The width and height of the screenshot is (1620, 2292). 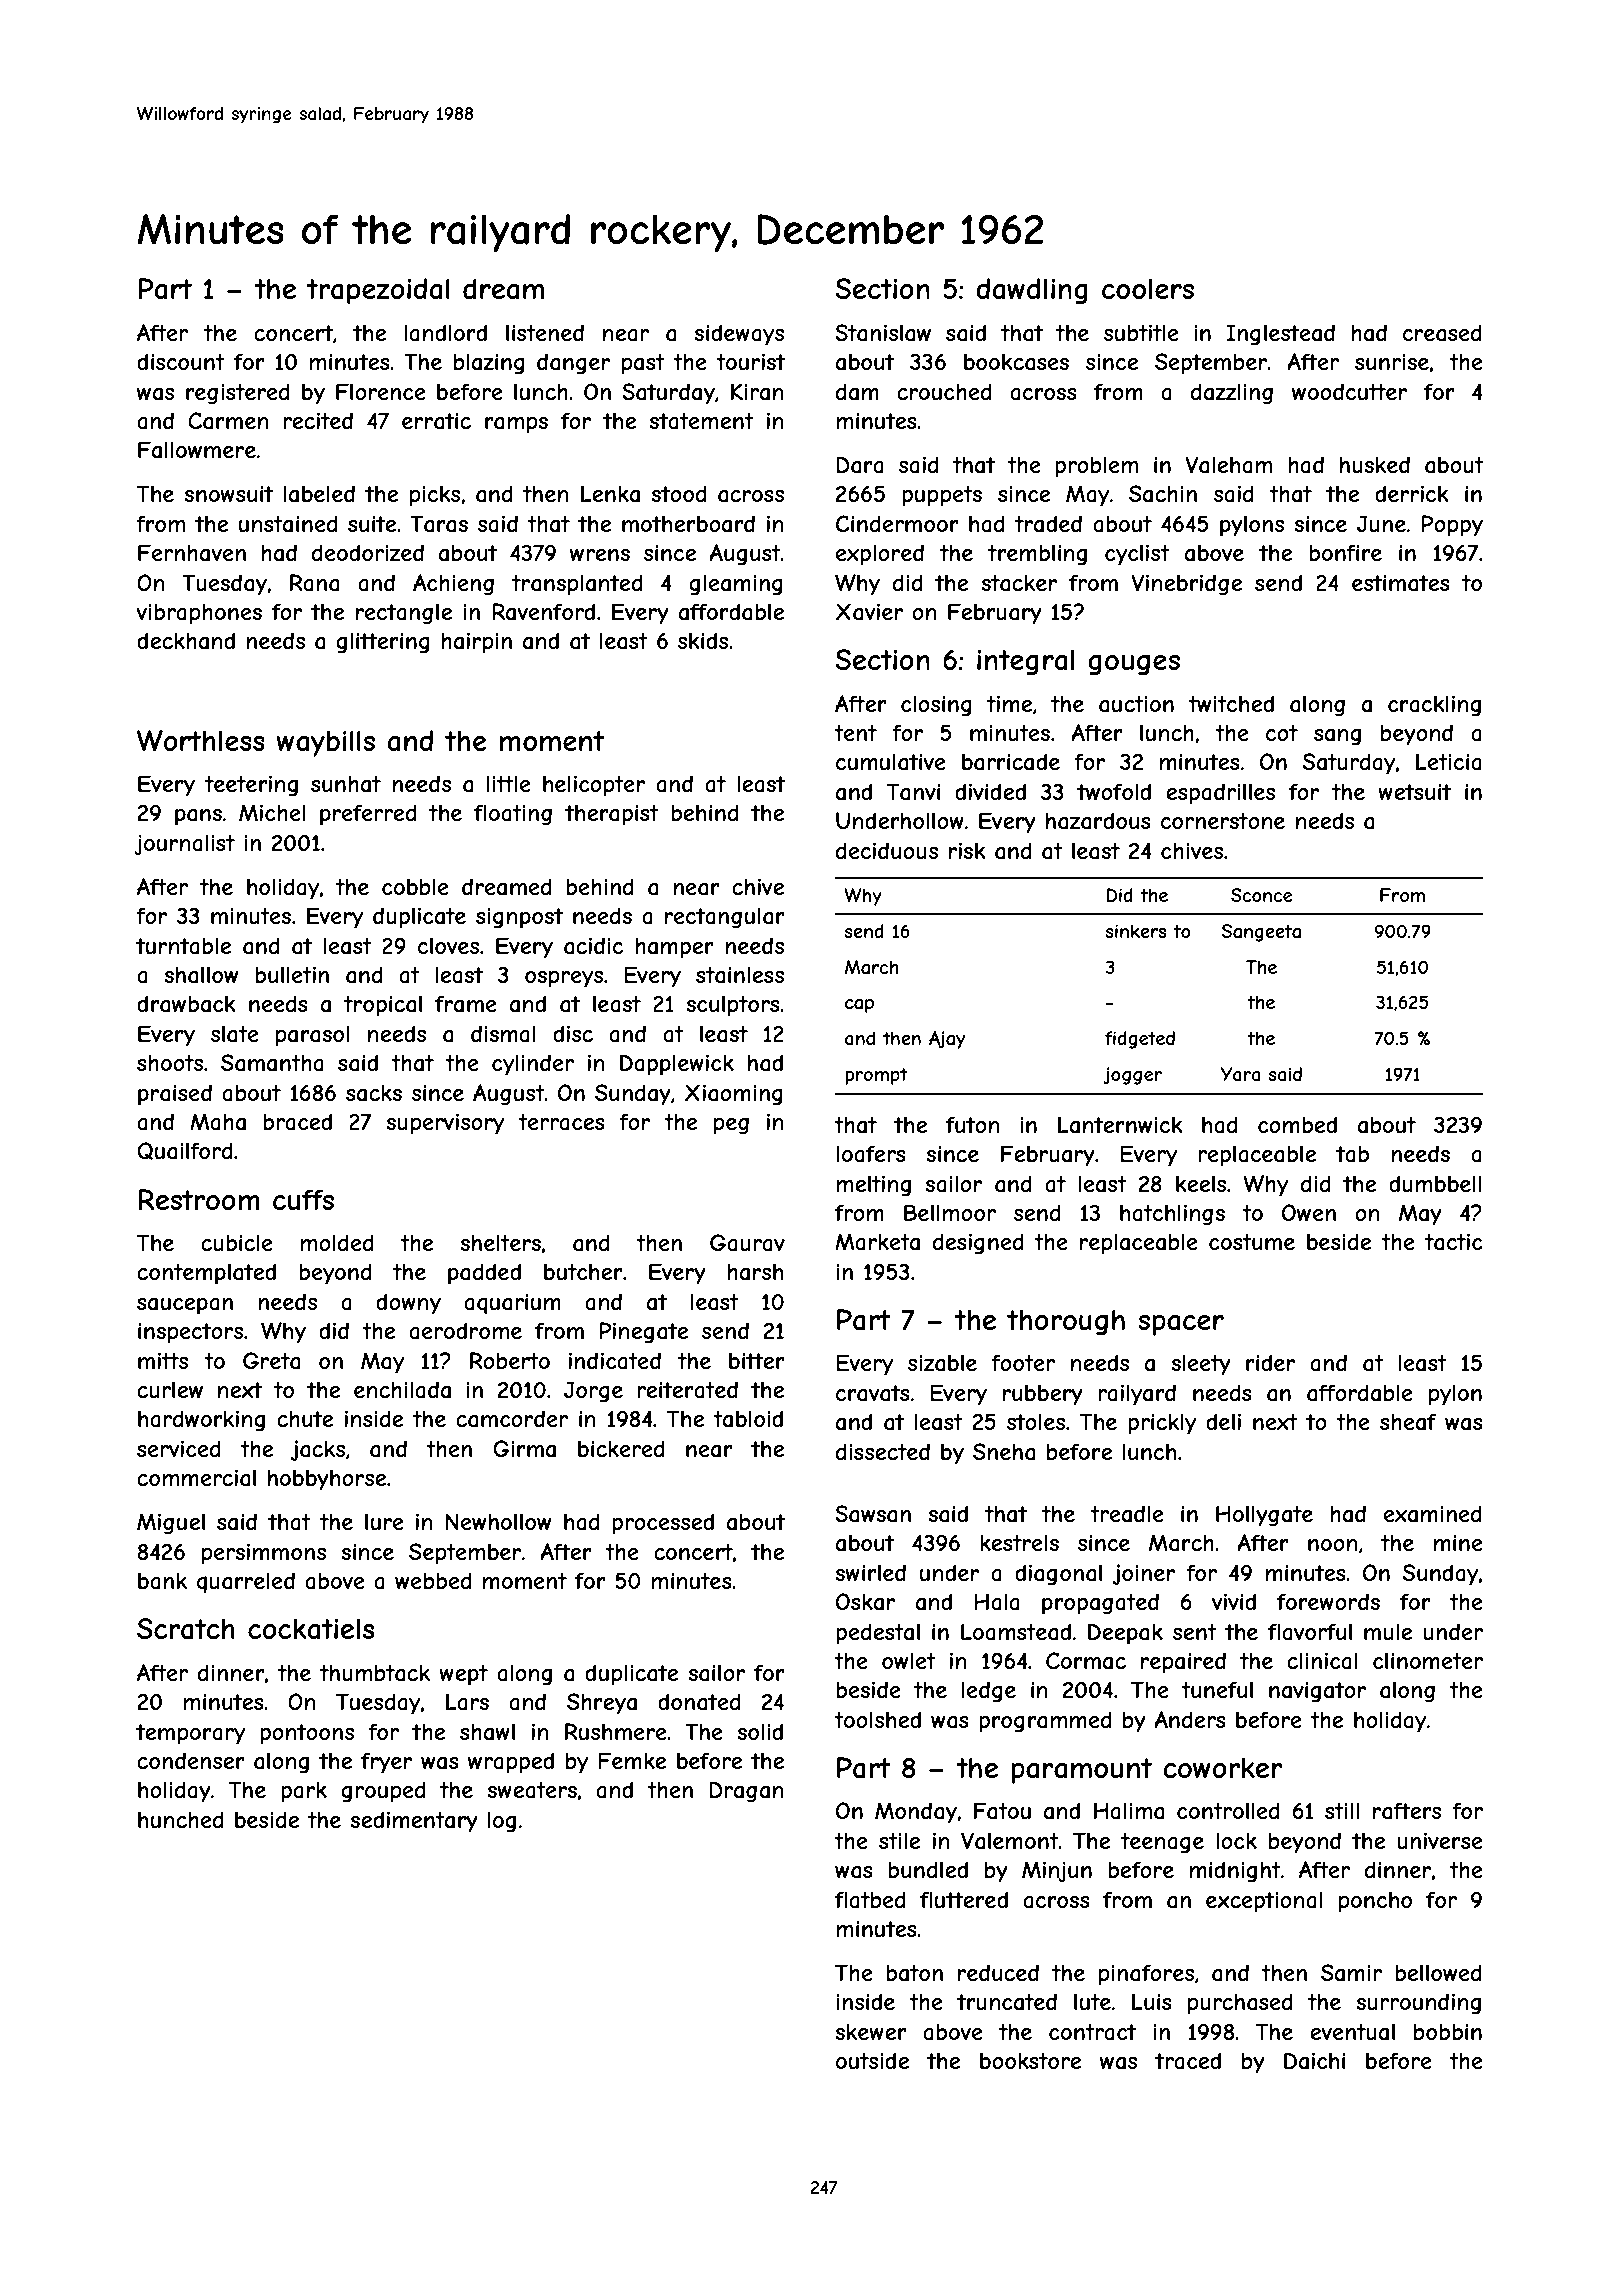 I want to click on problem, so click(x=1096, y=467).
